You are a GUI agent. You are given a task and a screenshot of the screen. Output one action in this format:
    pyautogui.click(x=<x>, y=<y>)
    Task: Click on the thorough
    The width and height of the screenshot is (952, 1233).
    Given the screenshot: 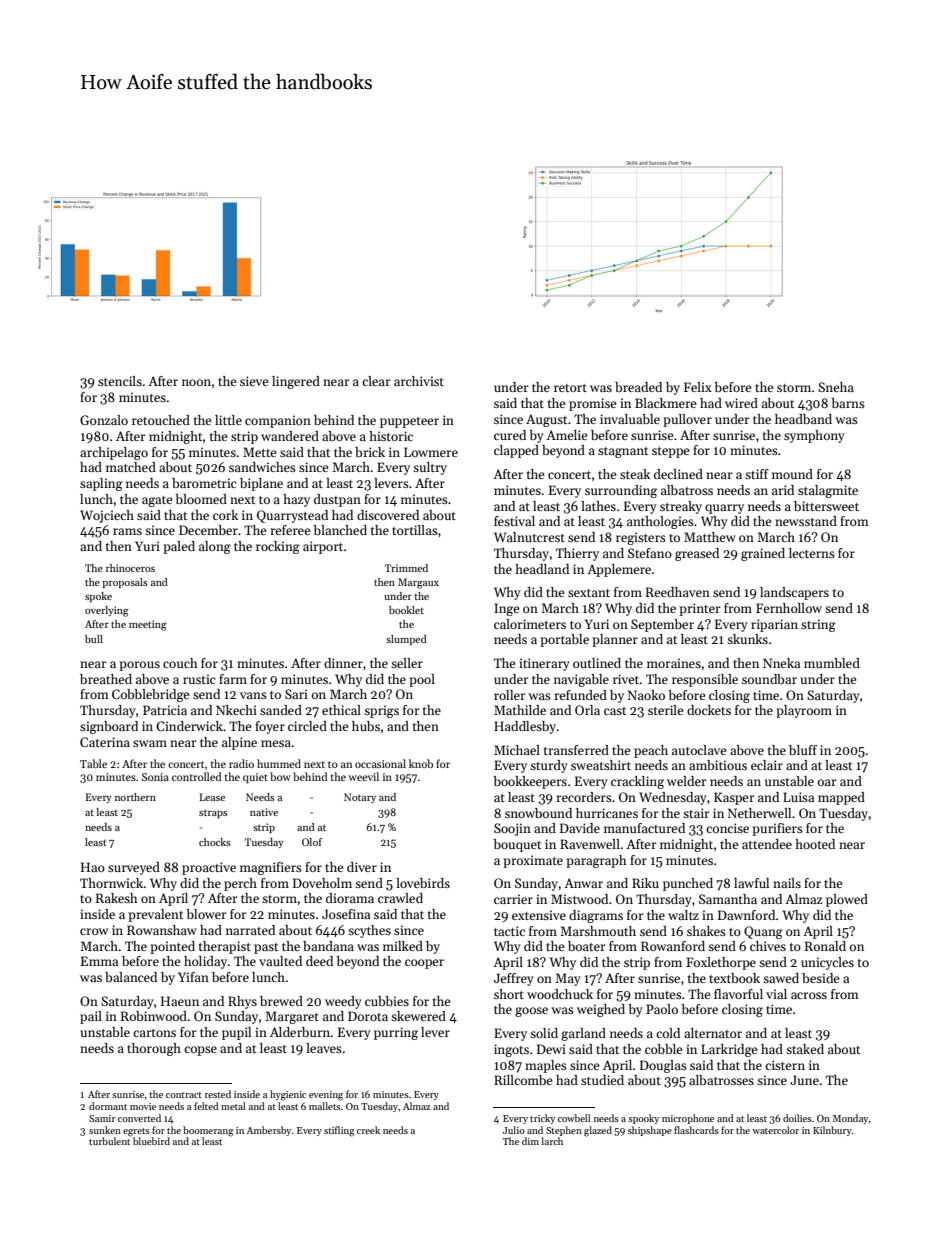 What is the action you would take?
    pyautogui.click(x=154, y=1049)
